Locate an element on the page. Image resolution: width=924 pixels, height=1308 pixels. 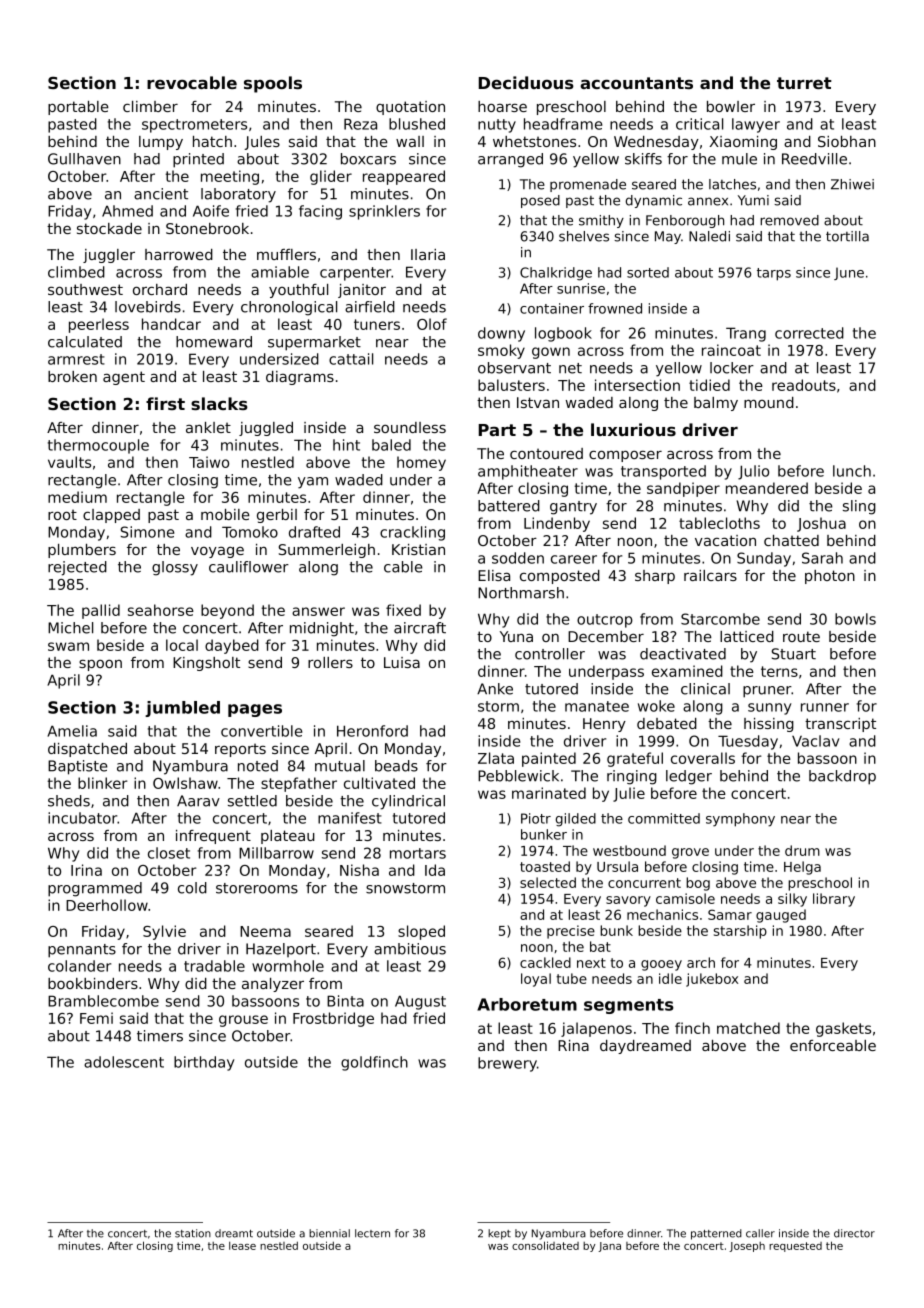
Helga is located at coordinates (802, 868).
